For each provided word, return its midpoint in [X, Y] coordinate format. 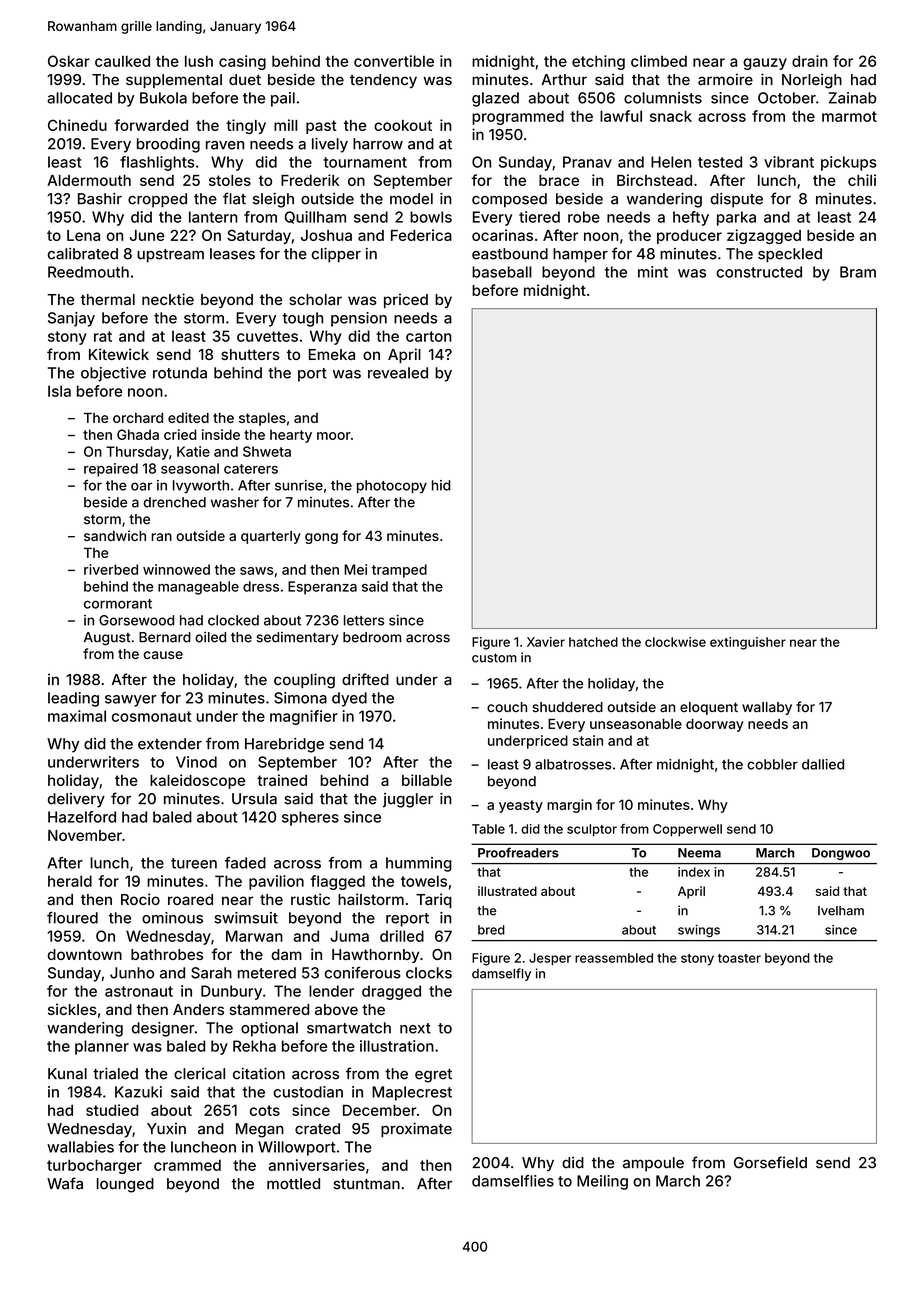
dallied [823, 764]
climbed [659, 61]
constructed [759, 272]
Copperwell [687, 830]
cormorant [118, 604]
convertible [394, 61]
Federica [421, 235]
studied [112, 1110]
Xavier [546, 642]
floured [72, 918]
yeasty [521, 806]
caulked [122, 61]
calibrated [83, 254]
